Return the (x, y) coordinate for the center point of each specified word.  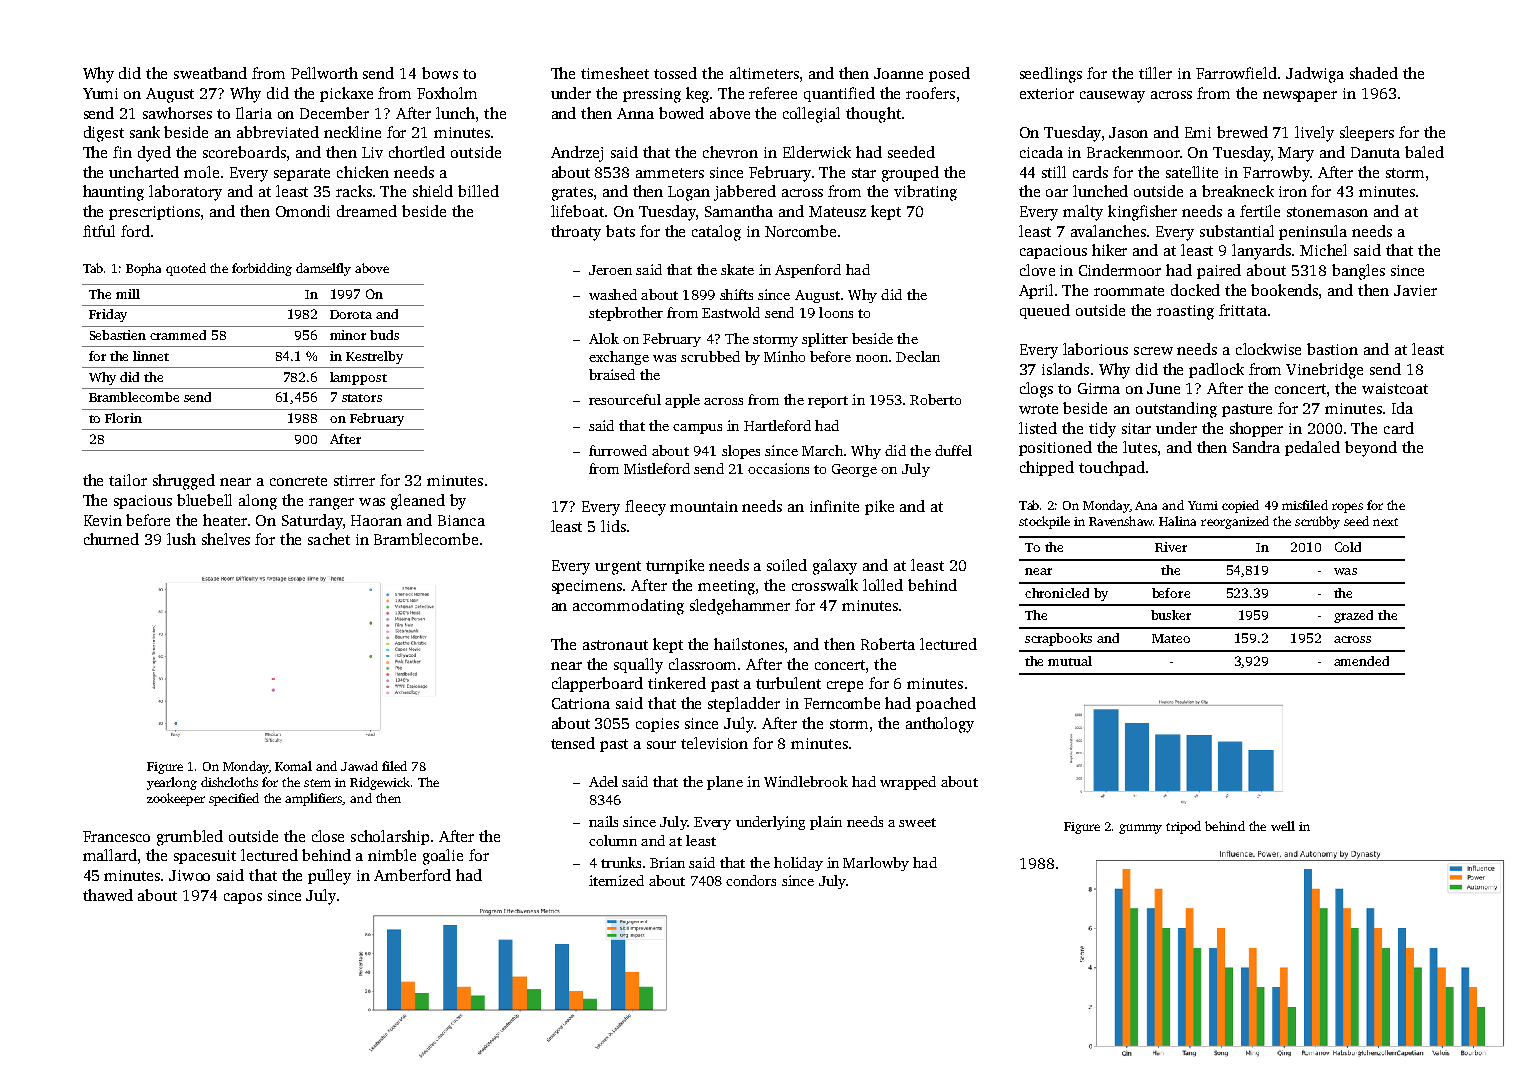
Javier (1415, 290)
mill (128, 294)
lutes (1140, 447)
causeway (1112, 97)
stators (362, 398)
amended (1361, 661)
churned (111, 539)
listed (1038, 428)
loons (836, 312)
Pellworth (324, 73)
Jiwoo (189, 875)
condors (751, 880)
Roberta (888, 644)
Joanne (898, 73)
